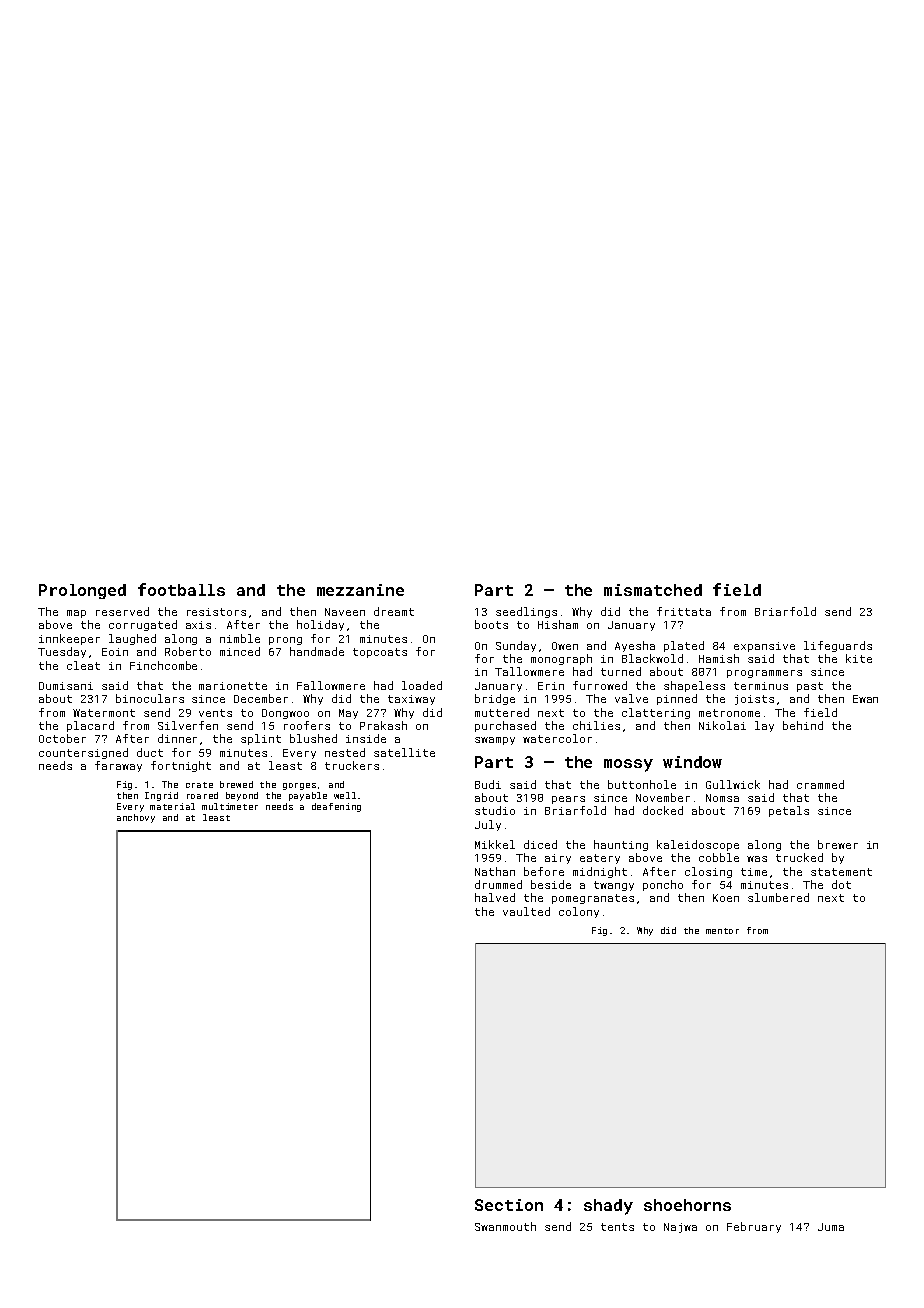  Describe the element at coordinates (104, 713) in the screenshot. I see `Watermont` at that location.
